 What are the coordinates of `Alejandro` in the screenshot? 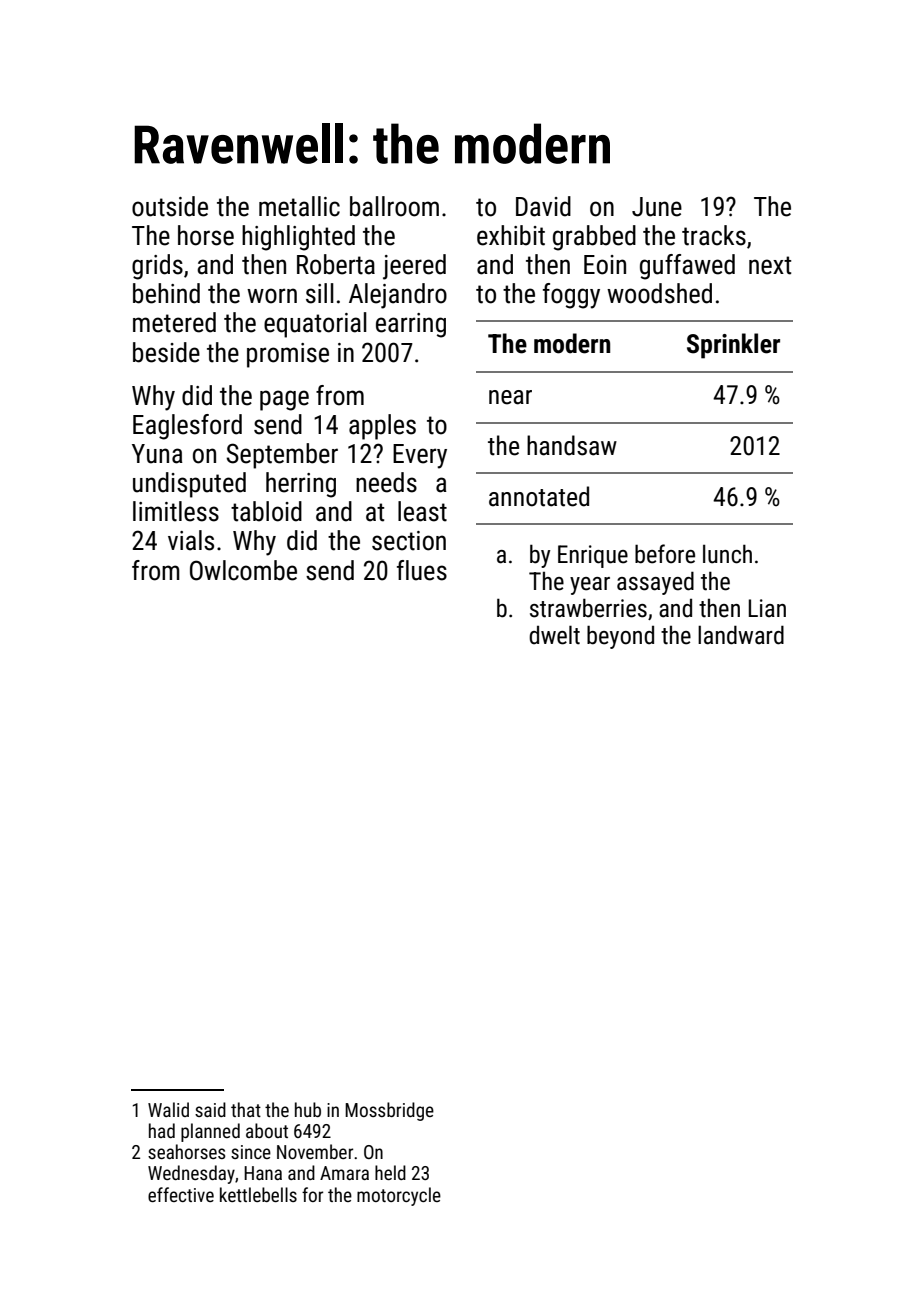 It's located at (398, 296).
